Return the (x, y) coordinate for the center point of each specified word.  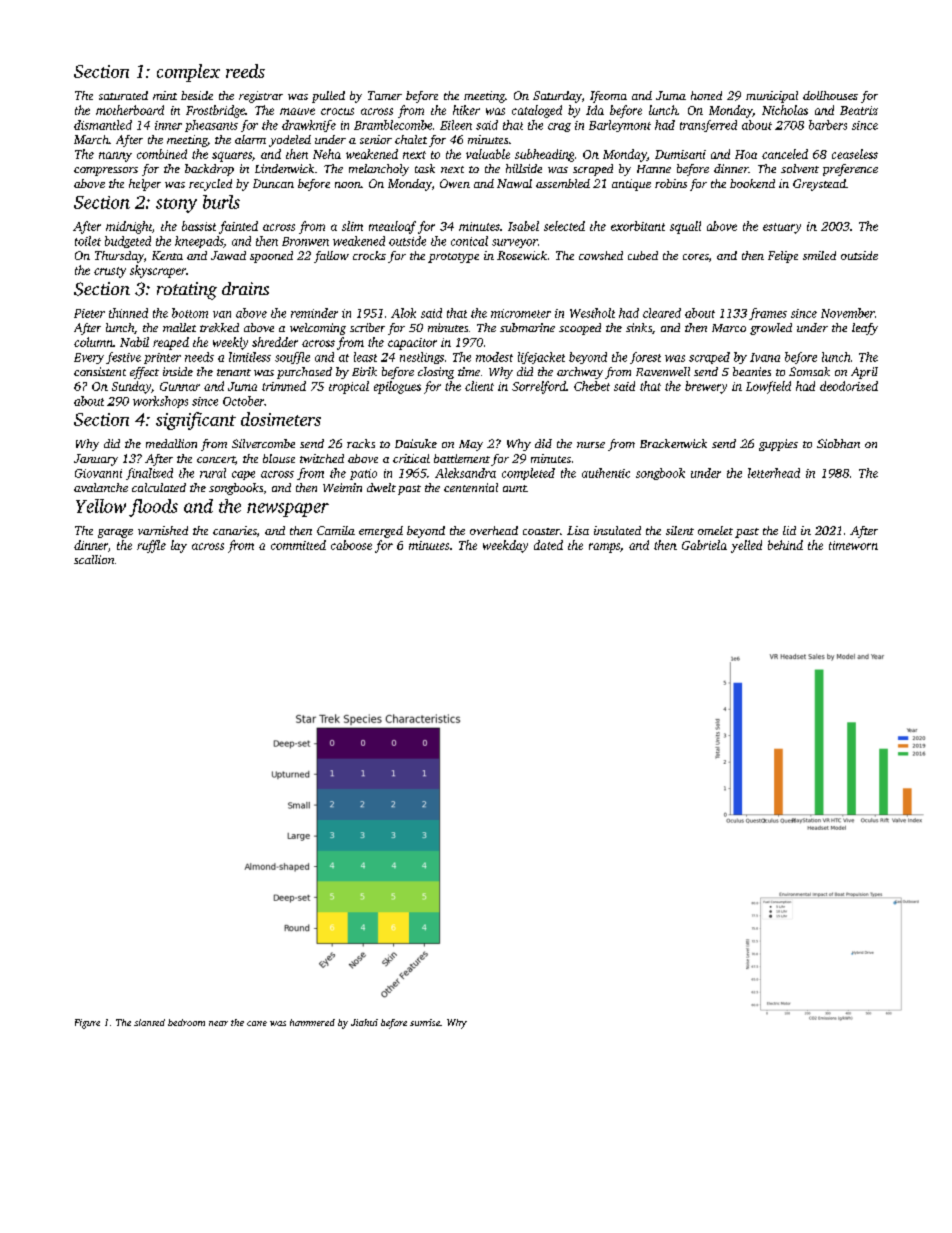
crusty (110, 272)
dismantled (103, 125)
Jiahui (364, 1022)
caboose (351, 545)
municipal (772, 97)
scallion (94, 559)
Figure (87, 1024)
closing (436, 373)
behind (785, 545)
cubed (643, 255)
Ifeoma (608, 97)
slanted (149, 1022)
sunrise (425, 1022)
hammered (312, 1022)
